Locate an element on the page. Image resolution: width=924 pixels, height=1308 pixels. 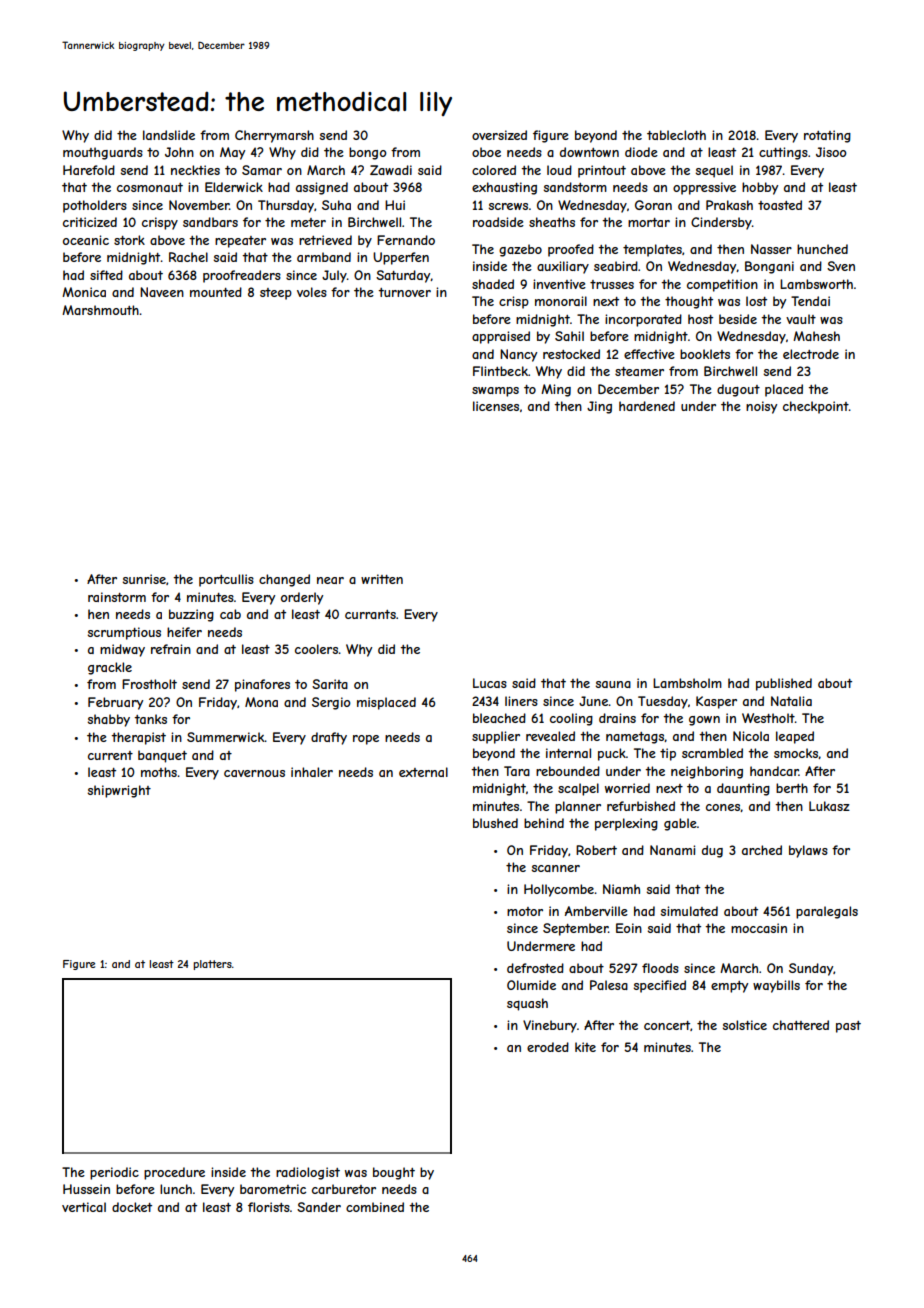
Summerwick is located at coordinates (226, 737).
